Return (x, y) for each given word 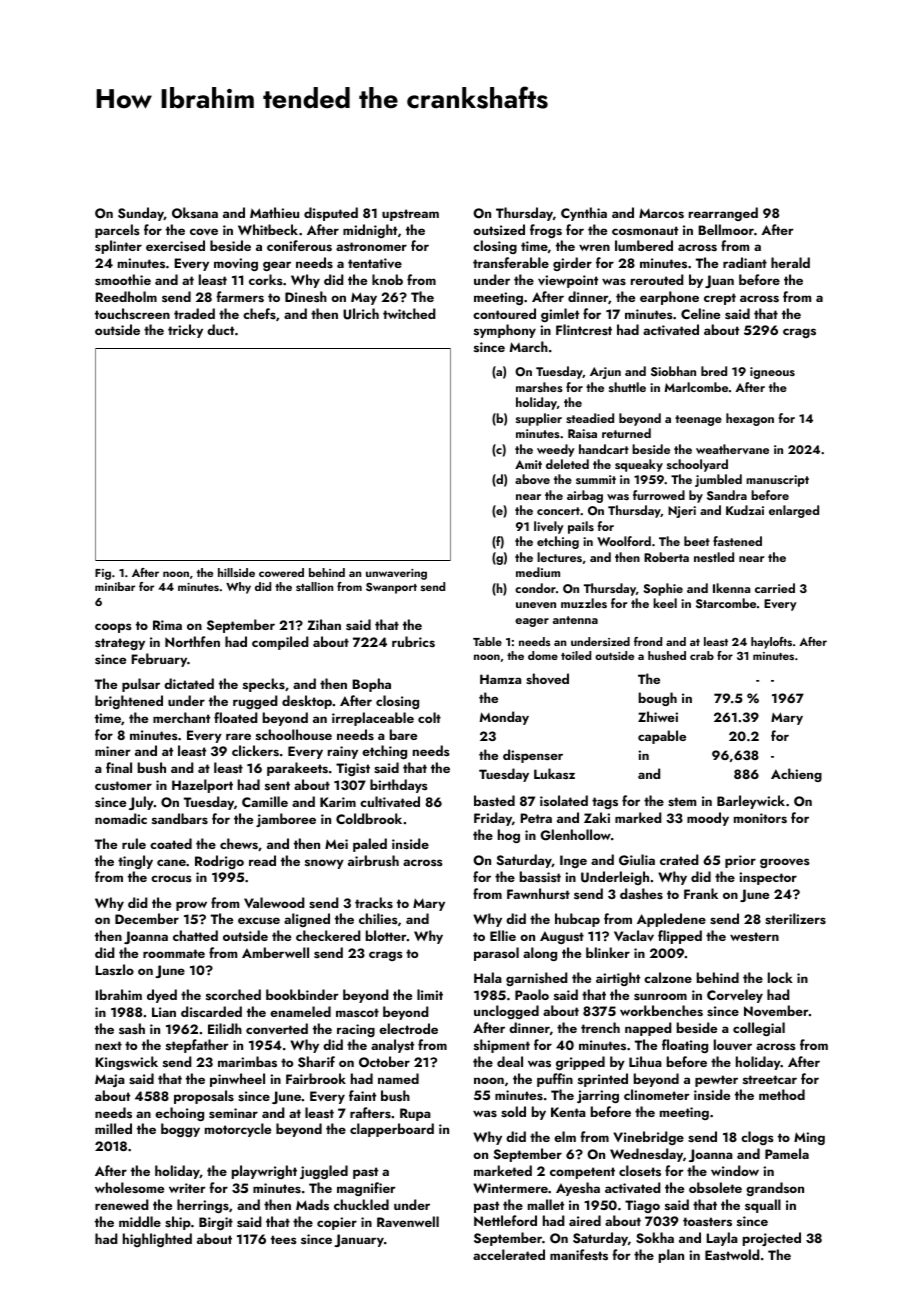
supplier (539, 419)
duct (220, 329)
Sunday (141, 214)
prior (740, 861)
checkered (328, 935)
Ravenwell (408, 1222)
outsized (499, 230)
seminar (233, 1113)
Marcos (661, 213)
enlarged (794, 511)
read (262, 860)
